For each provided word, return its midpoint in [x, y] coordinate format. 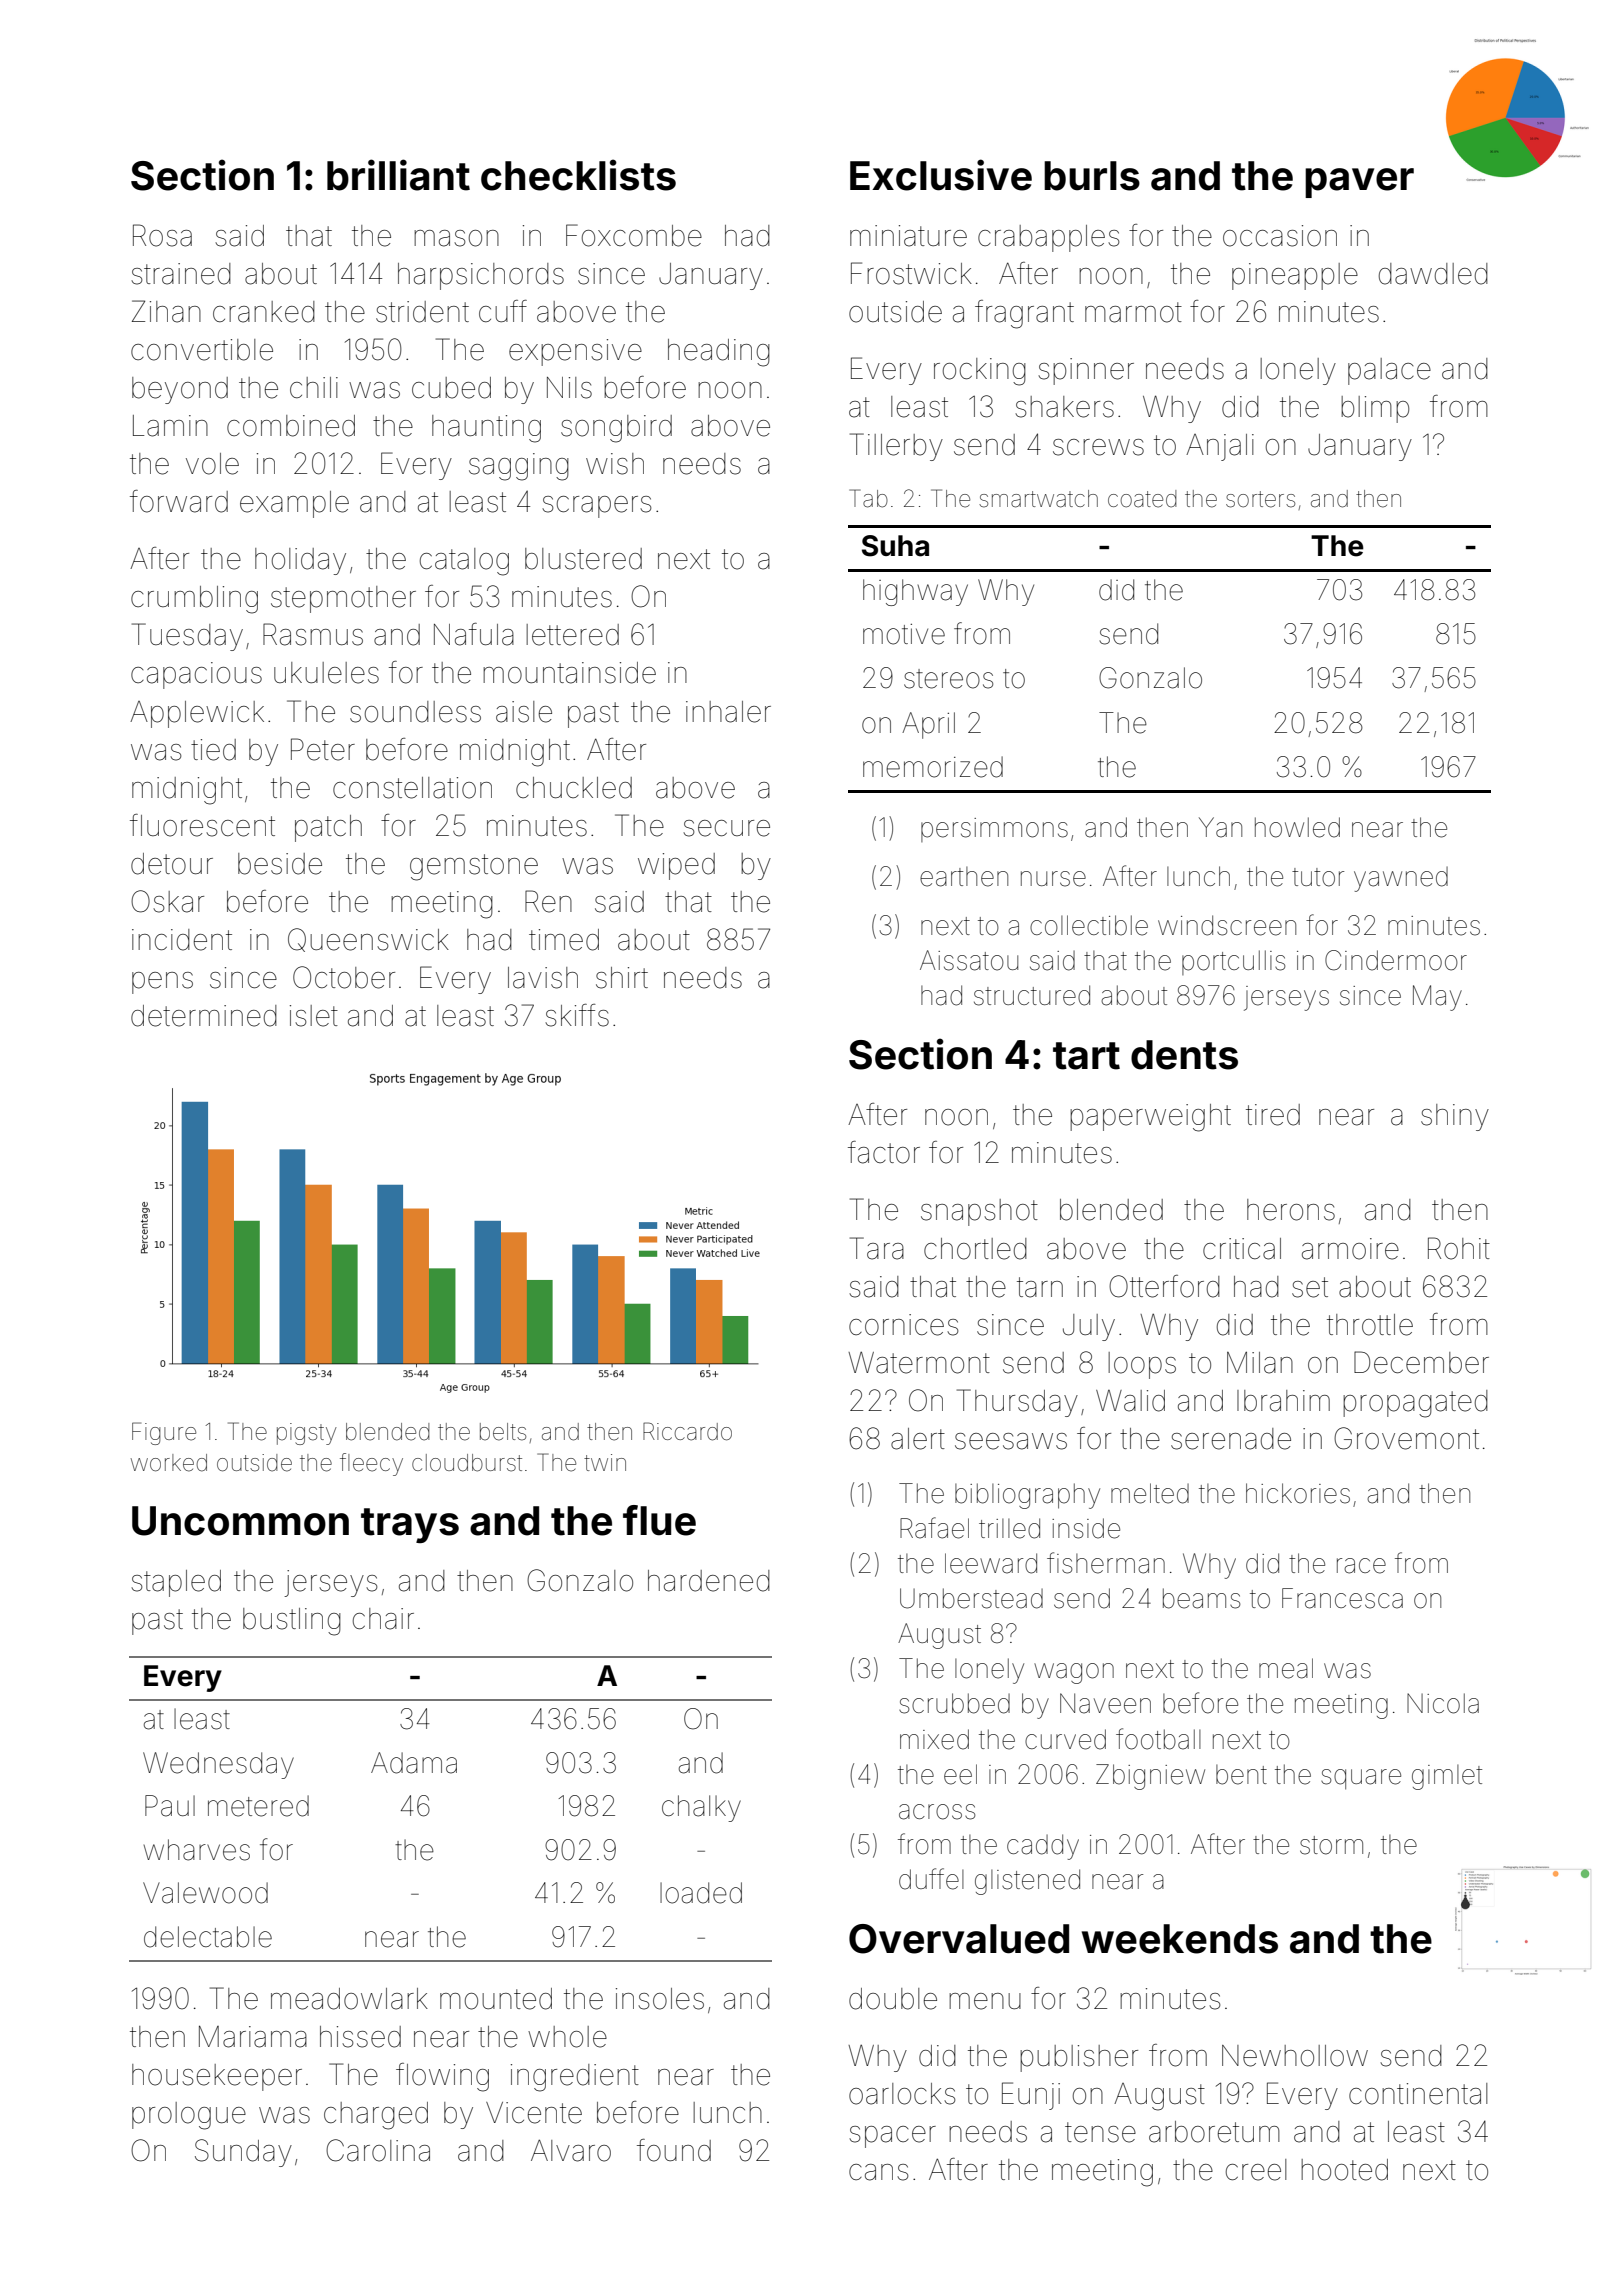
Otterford [1164, 1286]
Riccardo [687, 1431]
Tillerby [896, 447]
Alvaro [571, 2151]
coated [1142, 499]
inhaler [728, 712]
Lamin [170, 426]
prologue [189, 2116]
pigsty [307, 1434]
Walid [1130, 1401]
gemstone [474, 867]
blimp [1375, 409]
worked [169, 1463]
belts [503, 1432]
